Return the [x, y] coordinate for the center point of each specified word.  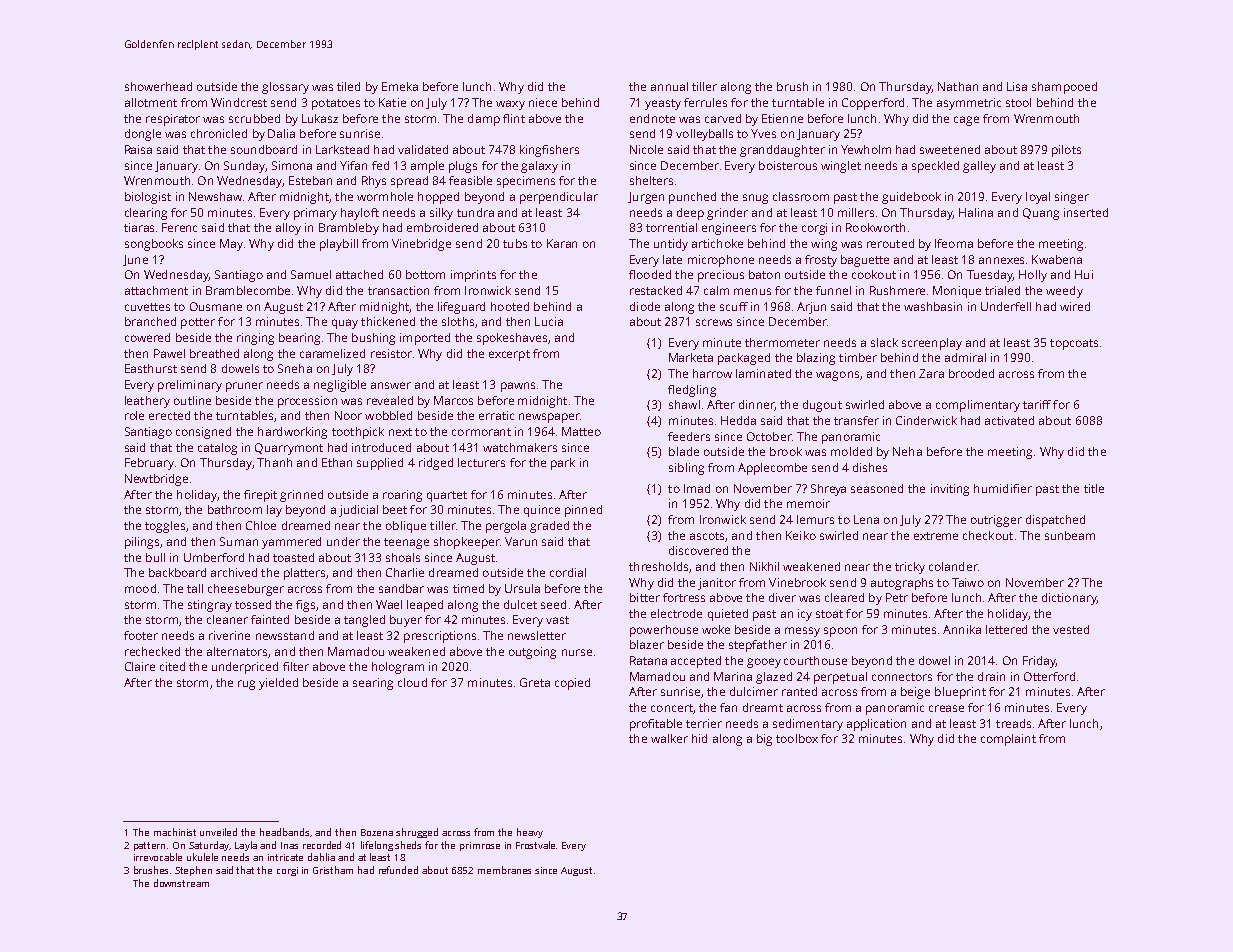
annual [669, 86]
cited [172, 666]
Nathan [958, 86]
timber [858, 357]
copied [572, 684]
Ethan [337, 462]
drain [991, 676]
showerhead [158, 86]
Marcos [453, 400]
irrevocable [158, 857]
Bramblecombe [248, 290]
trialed [1002, 290]
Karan [562, 243]
